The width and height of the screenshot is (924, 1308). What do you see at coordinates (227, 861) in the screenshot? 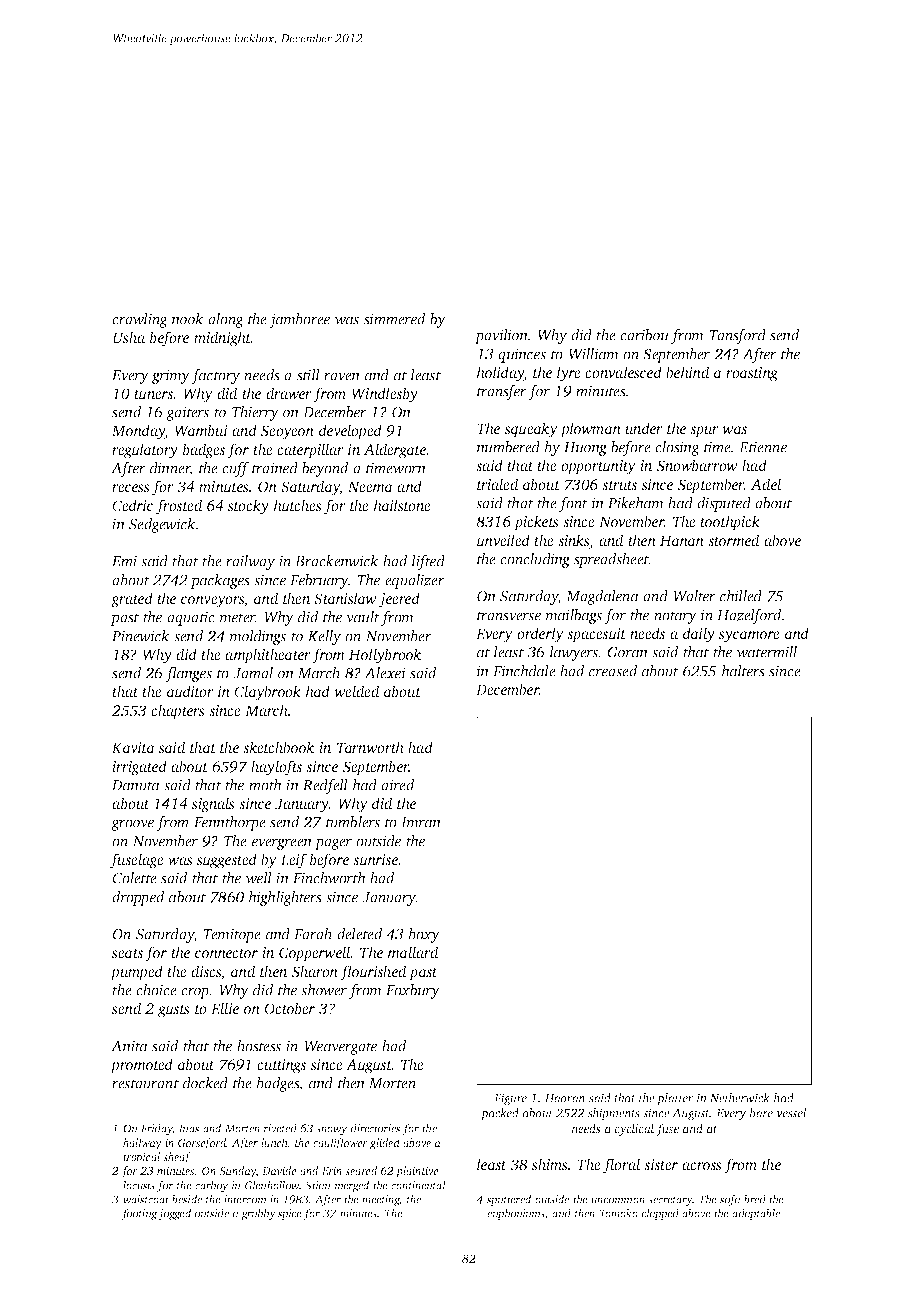
I see `suggested` at bounding box center [227, 861].
